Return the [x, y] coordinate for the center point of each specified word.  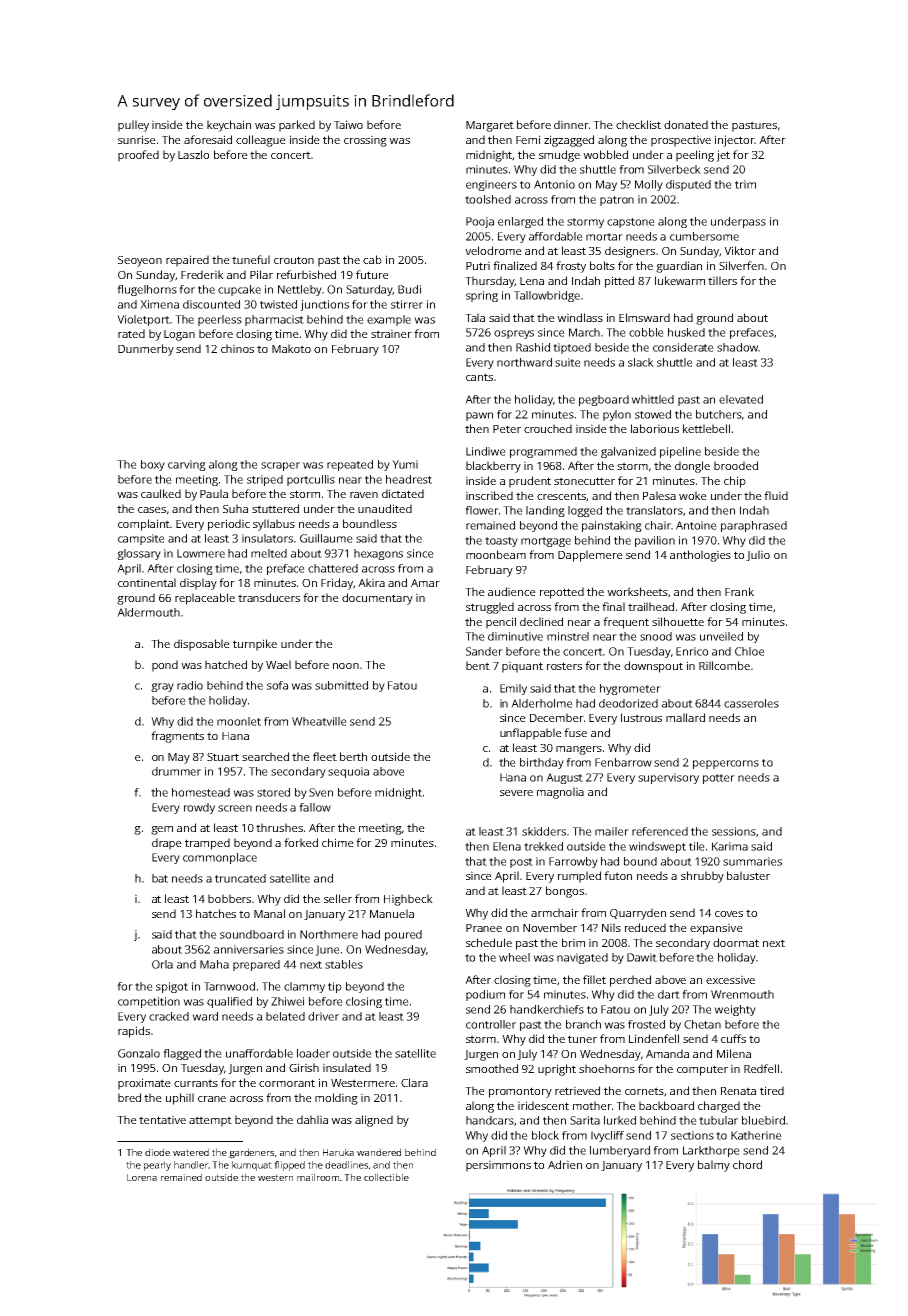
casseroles [751, 703]
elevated [741, 399]
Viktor [740, 250]
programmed [543, 452]
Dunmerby [146, 350]
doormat [736, 942]
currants [196, 1083]
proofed [138, 156]
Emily [513, 689]
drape [167, 844]
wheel [514, 957]
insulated [347, 1067]
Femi [528, 139]
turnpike [255, 645]
